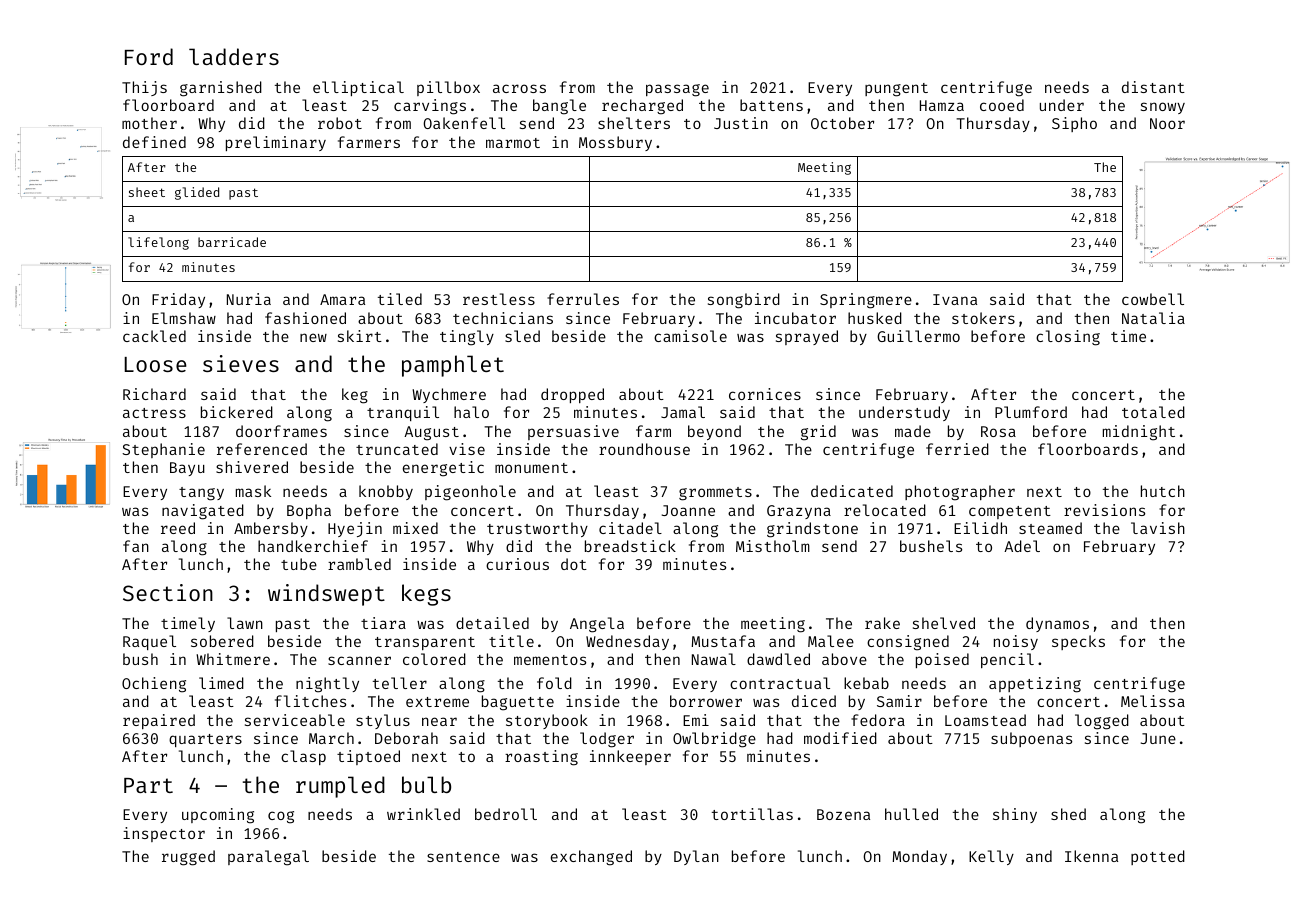  Describe the element at coordinates (615, 143) in the screenshot. I see `Mossbury` at that location.
